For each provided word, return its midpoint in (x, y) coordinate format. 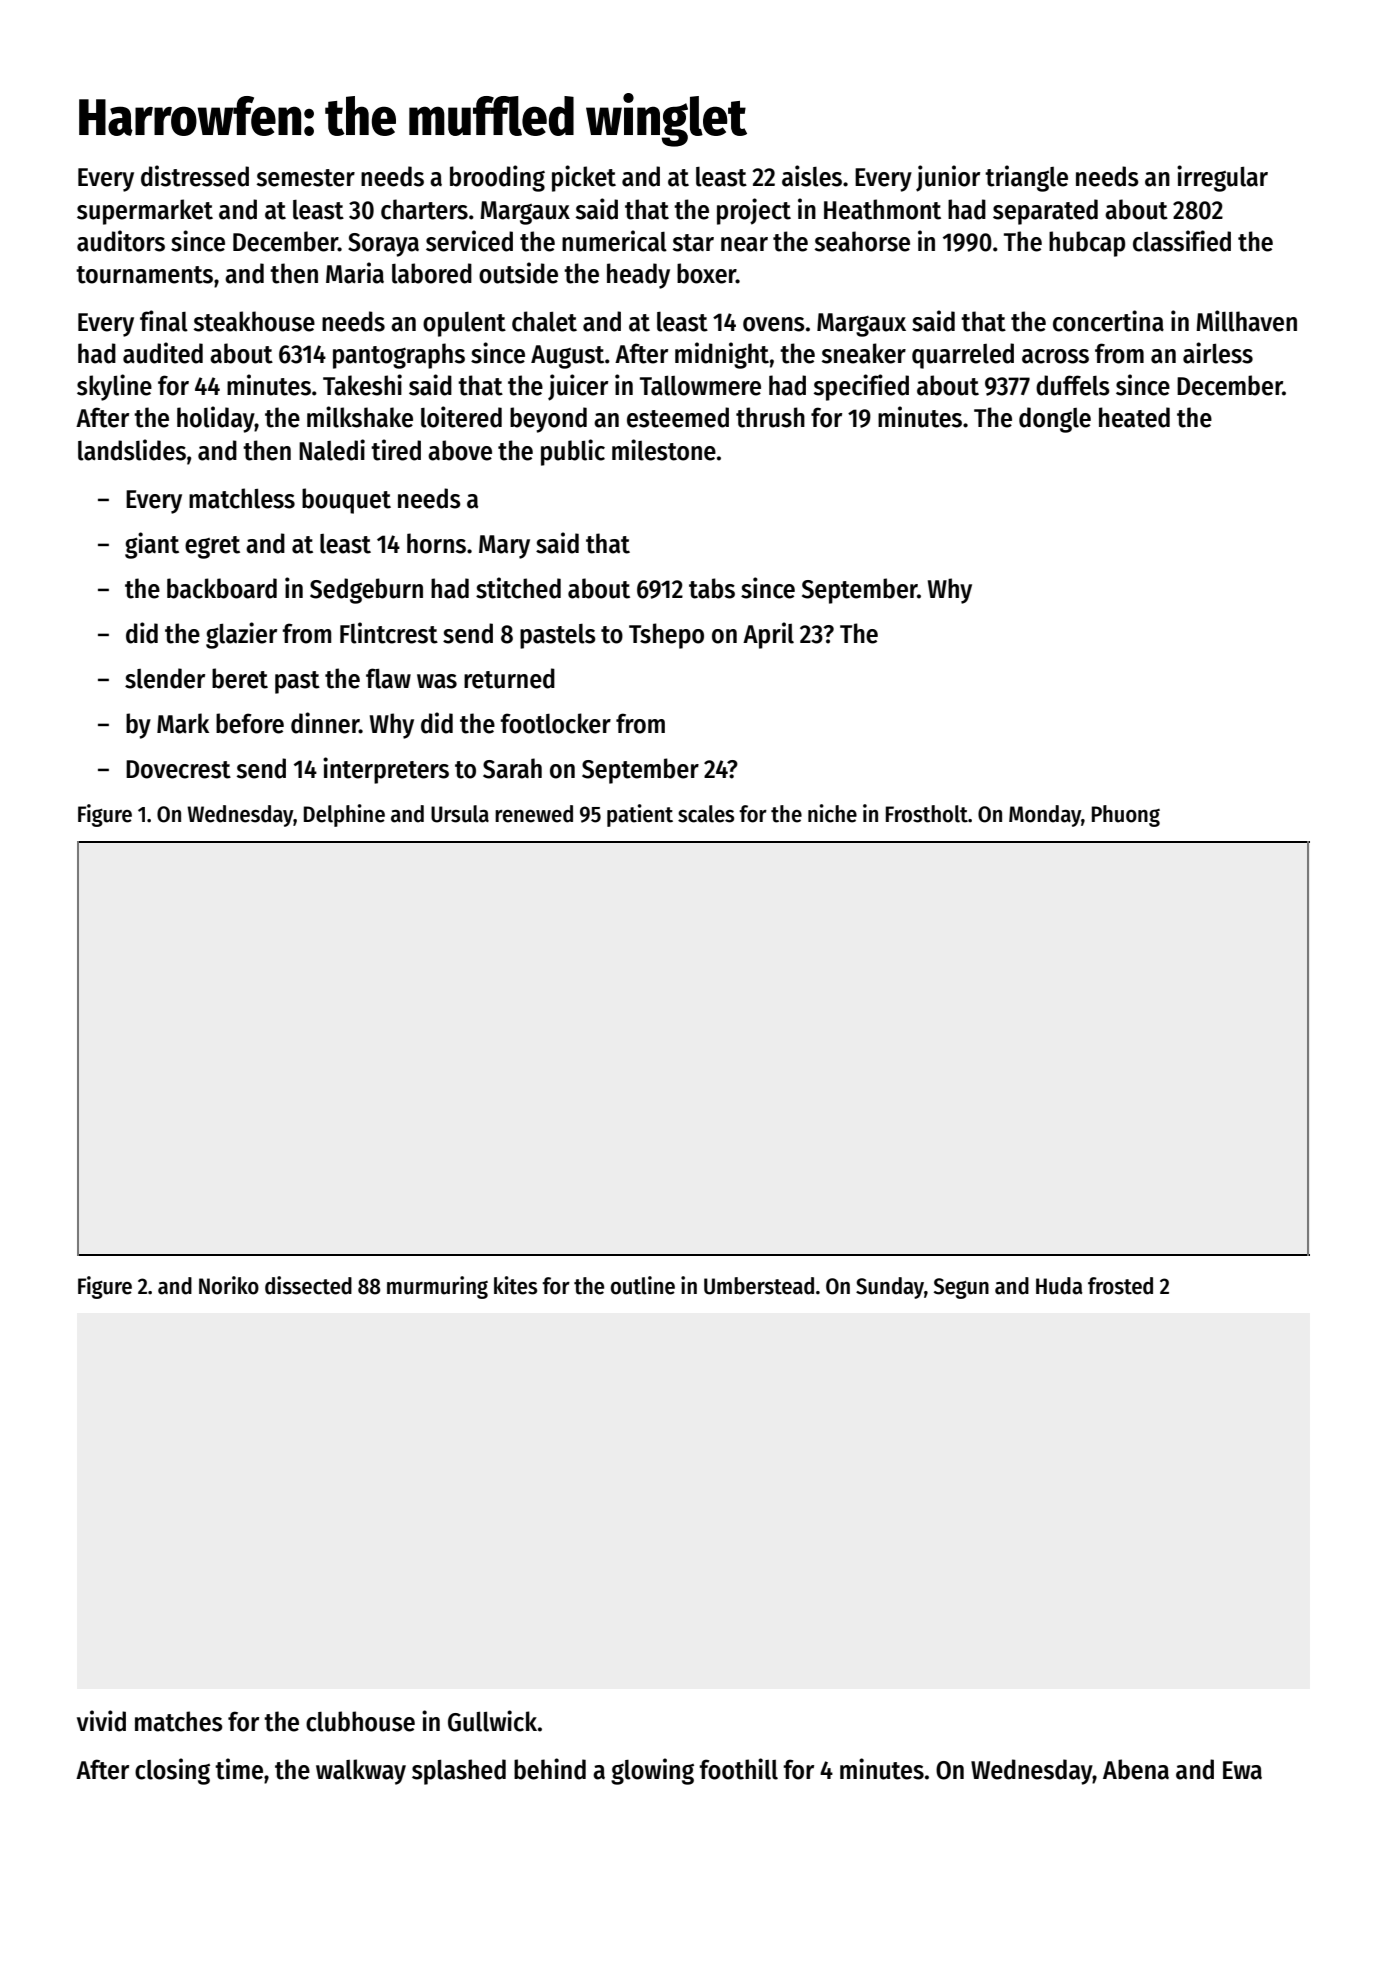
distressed (195, 176)
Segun (961, 1288)
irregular (1222, 178)
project (754, 211)
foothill (738, 1769)
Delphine (344, 815)
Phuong (1126, 816)
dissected (308, 1285)
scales (706, 814)
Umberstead (759, 1286)
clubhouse (360, 1721)
